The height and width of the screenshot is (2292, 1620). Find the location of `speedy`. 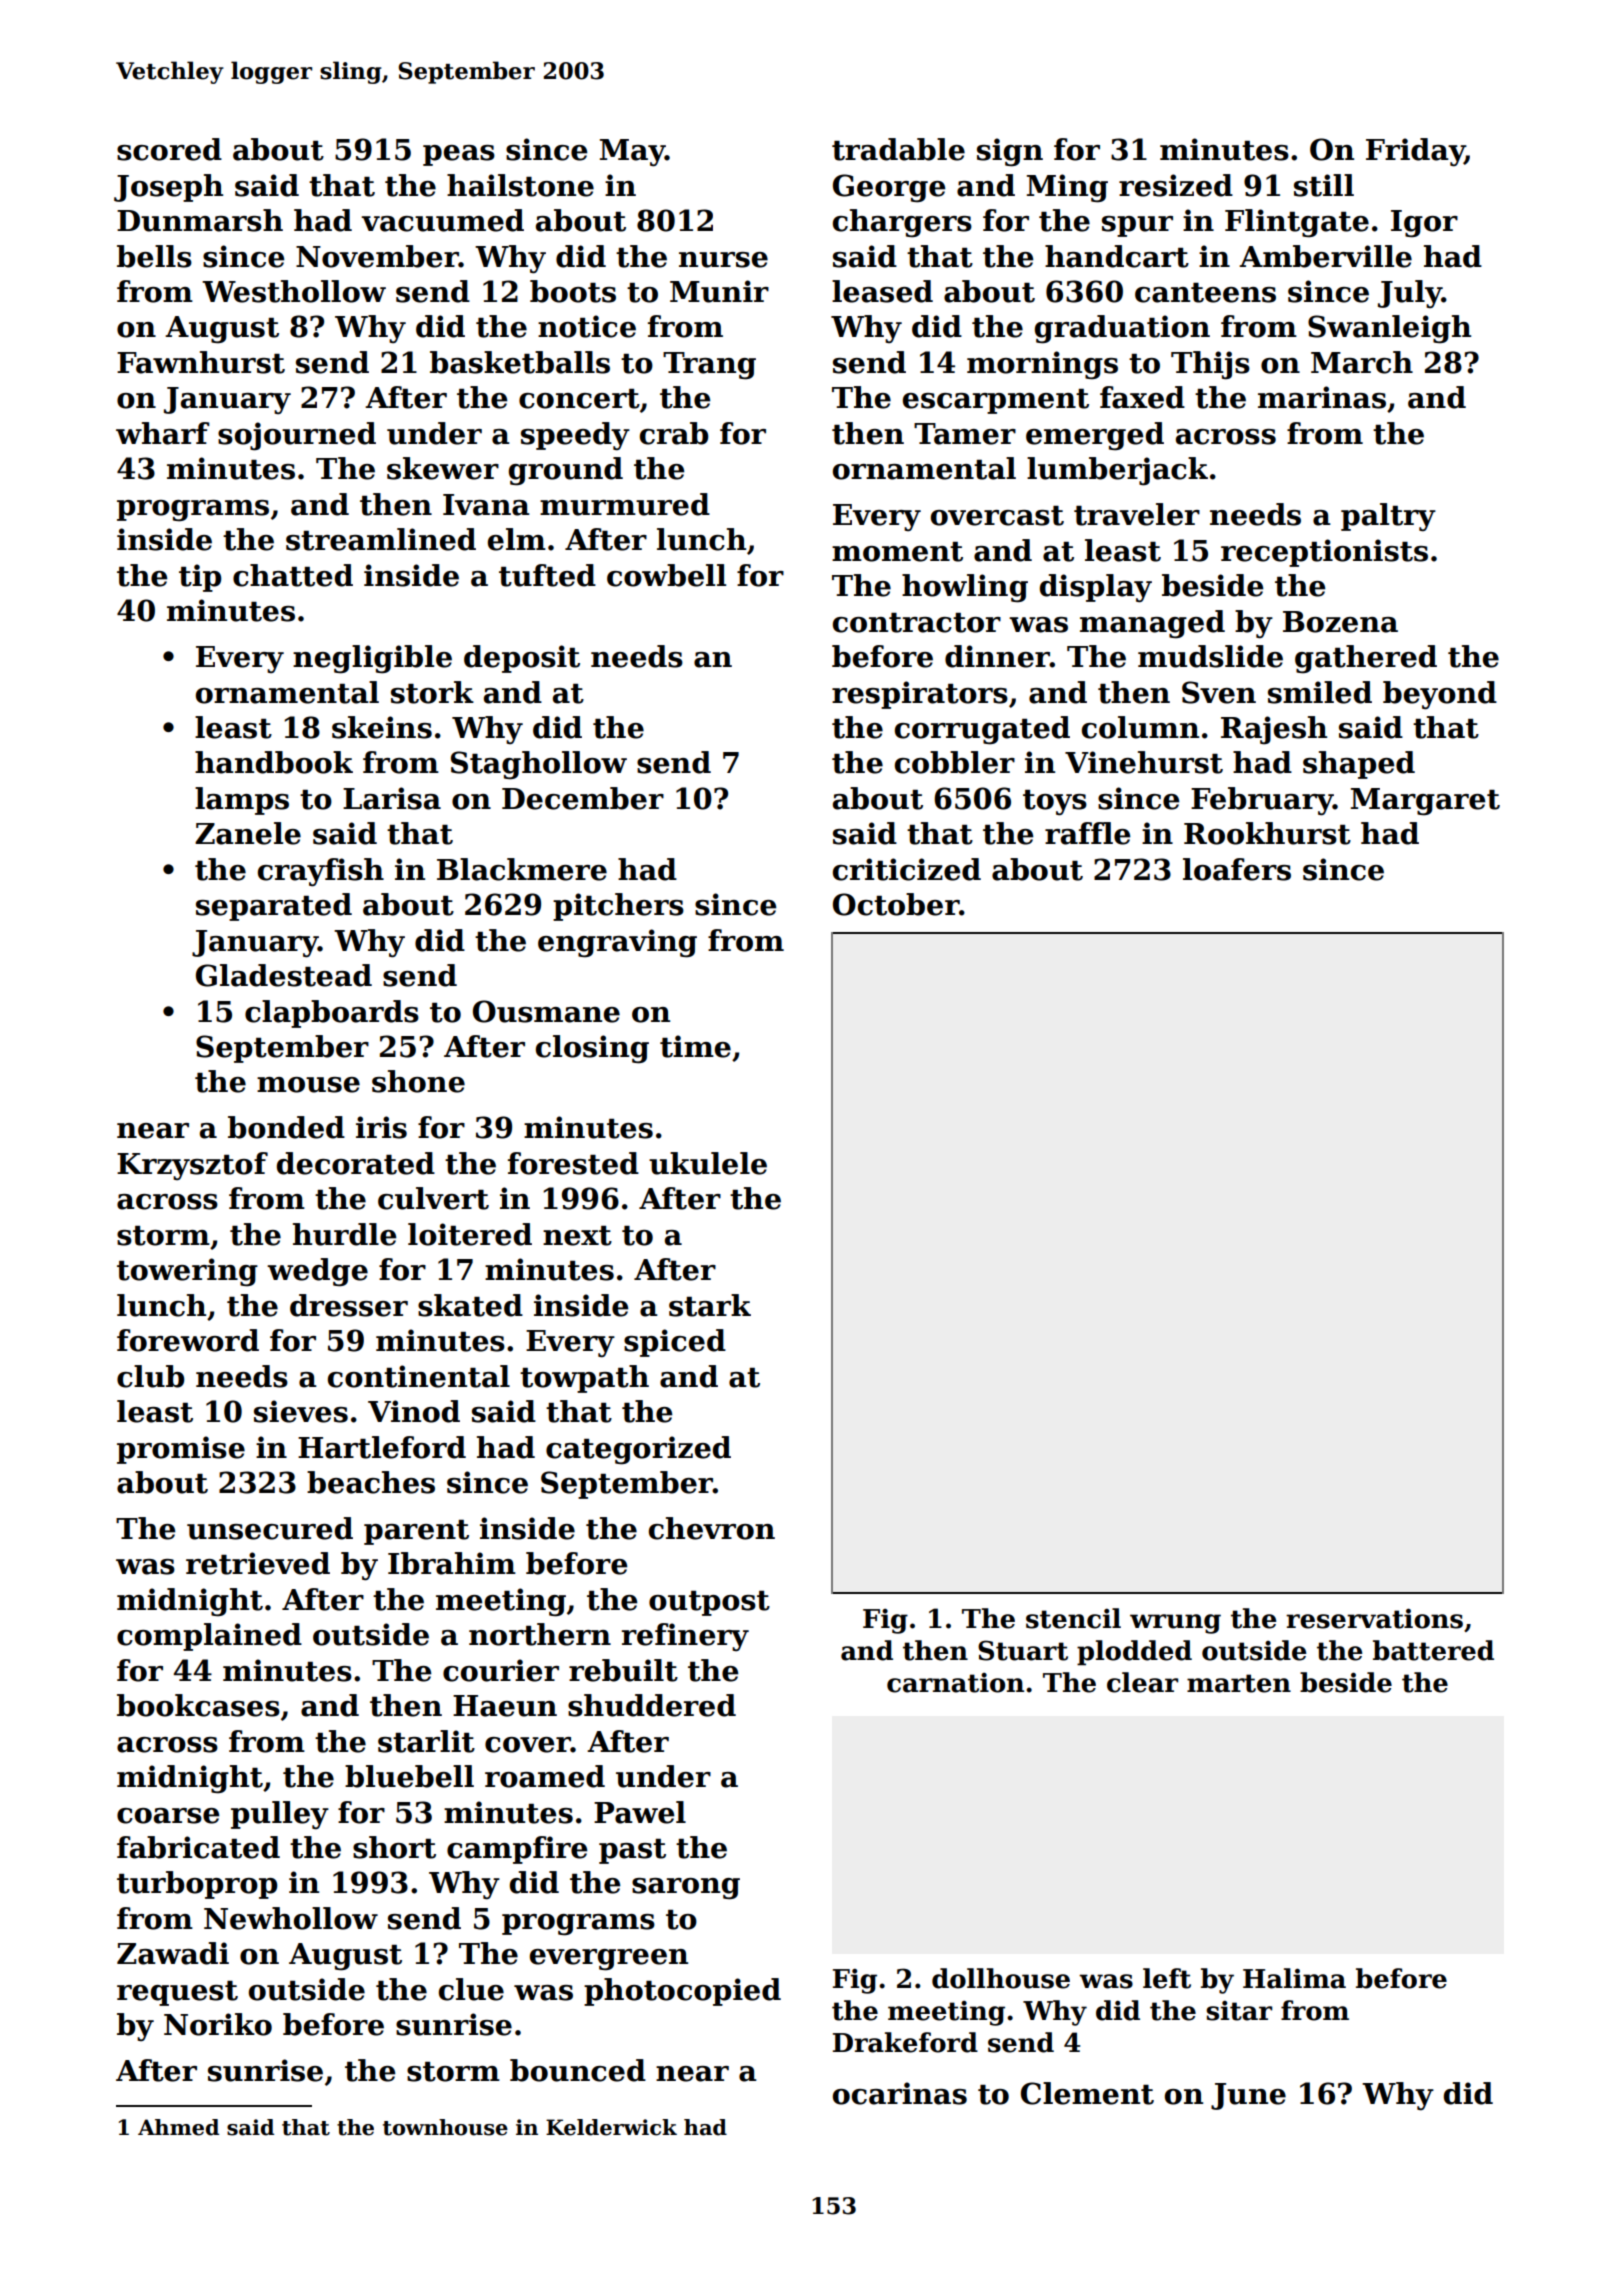

speedy is located at coordinates (575, 436).
